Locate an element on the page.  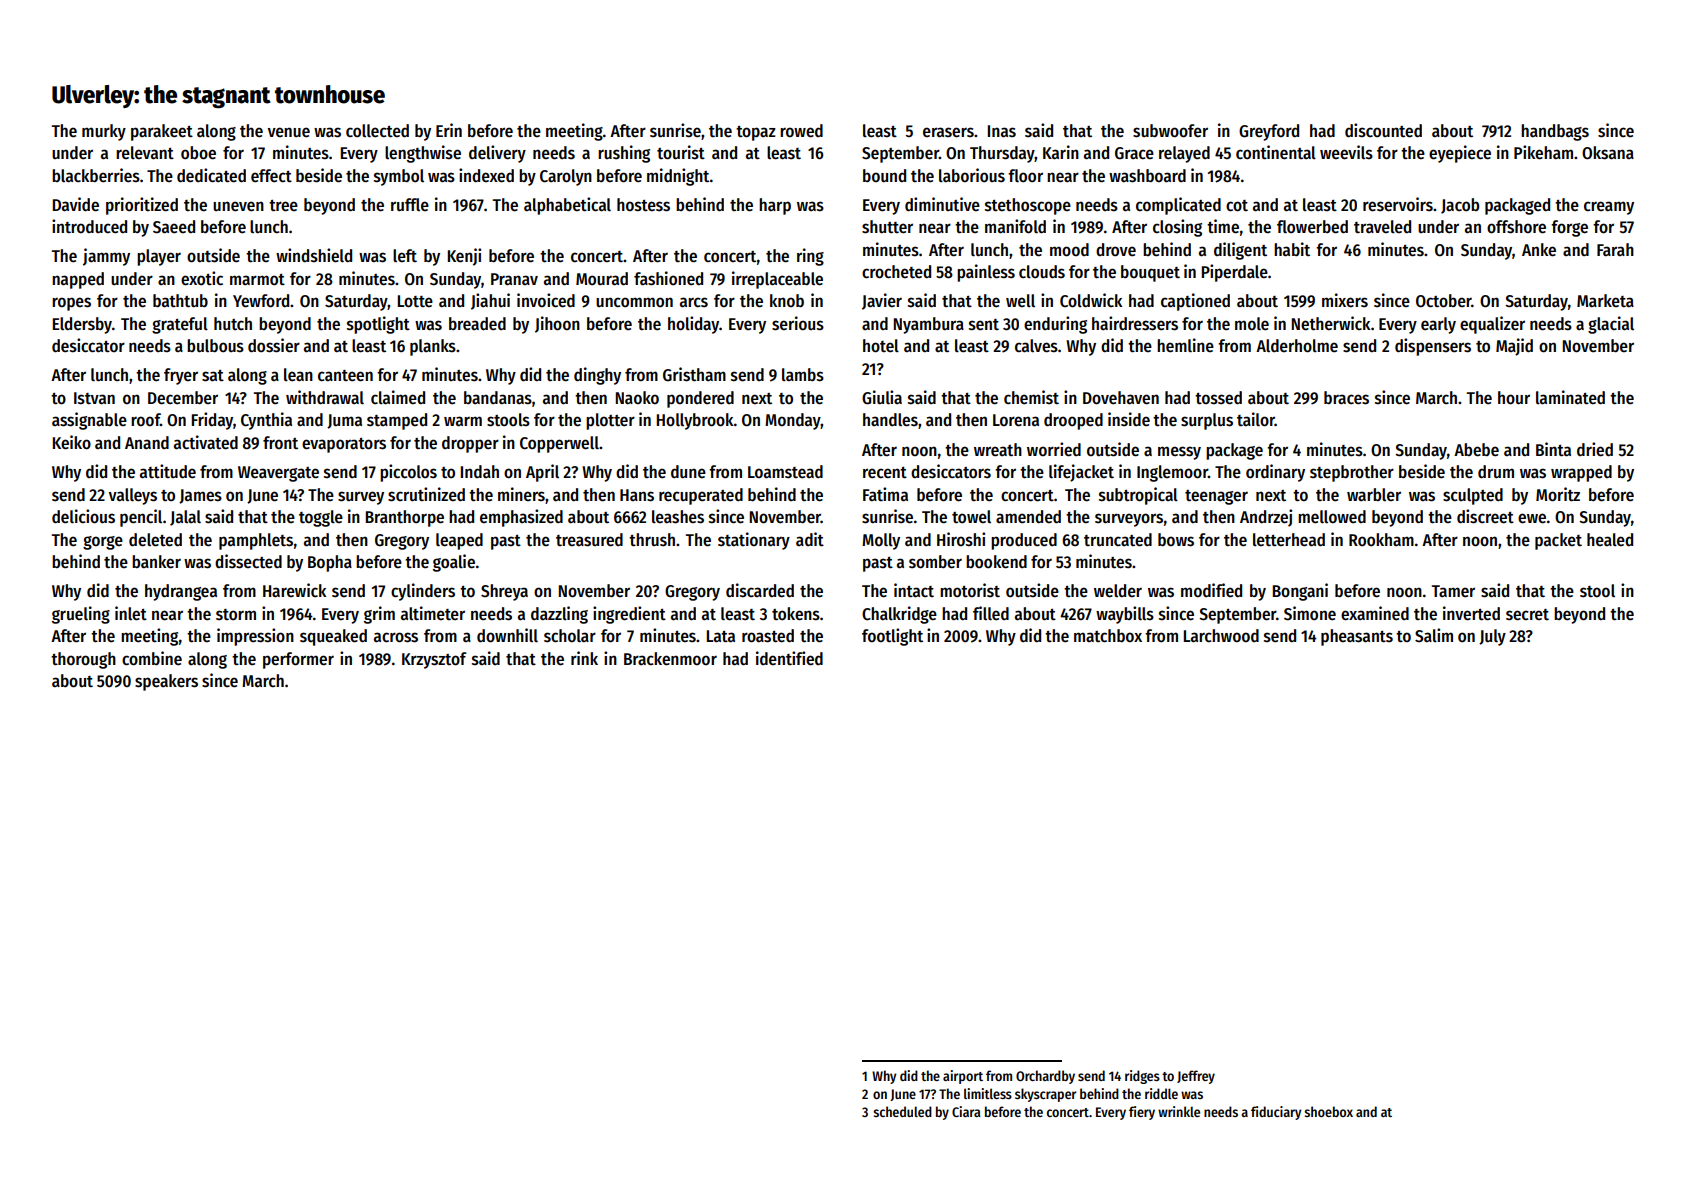
Oksana is located at coordinates (1608, 153).
